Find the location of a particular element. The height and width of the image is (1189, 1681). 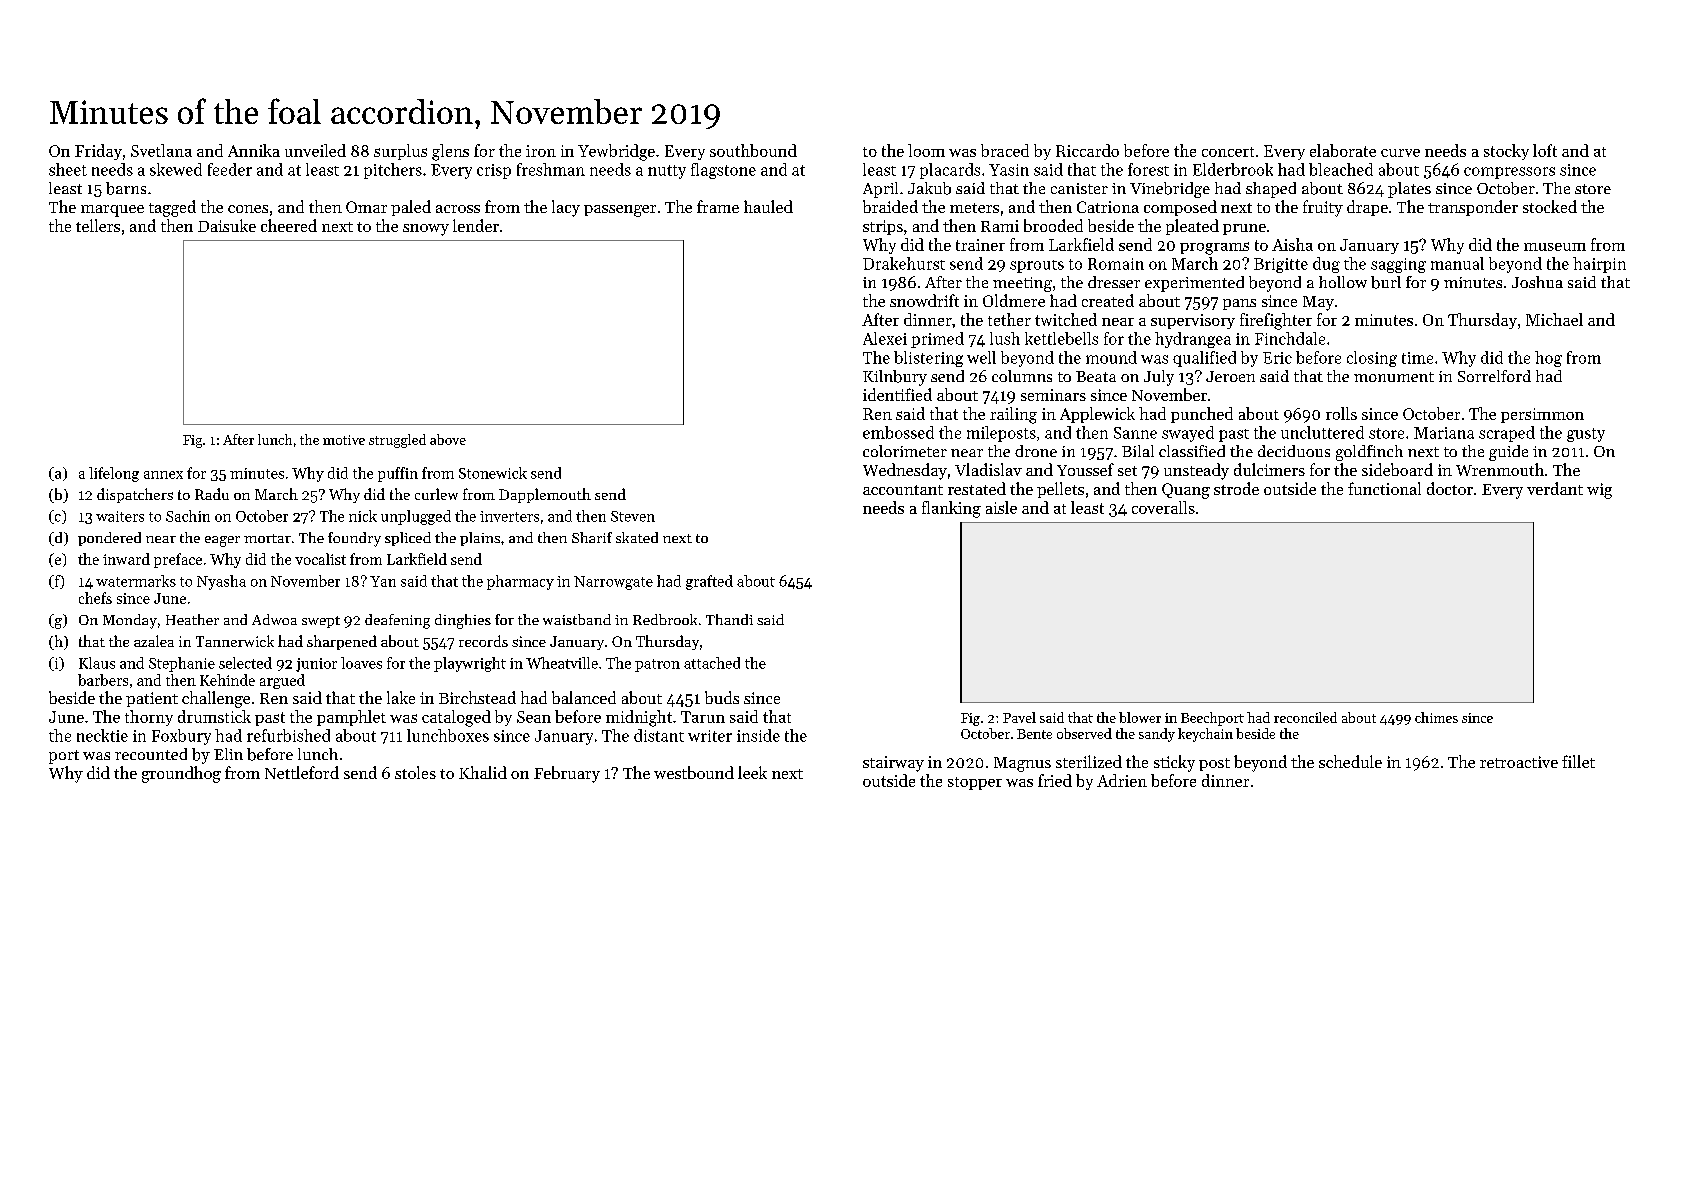

midnight is located at coordinates (639, 718).
